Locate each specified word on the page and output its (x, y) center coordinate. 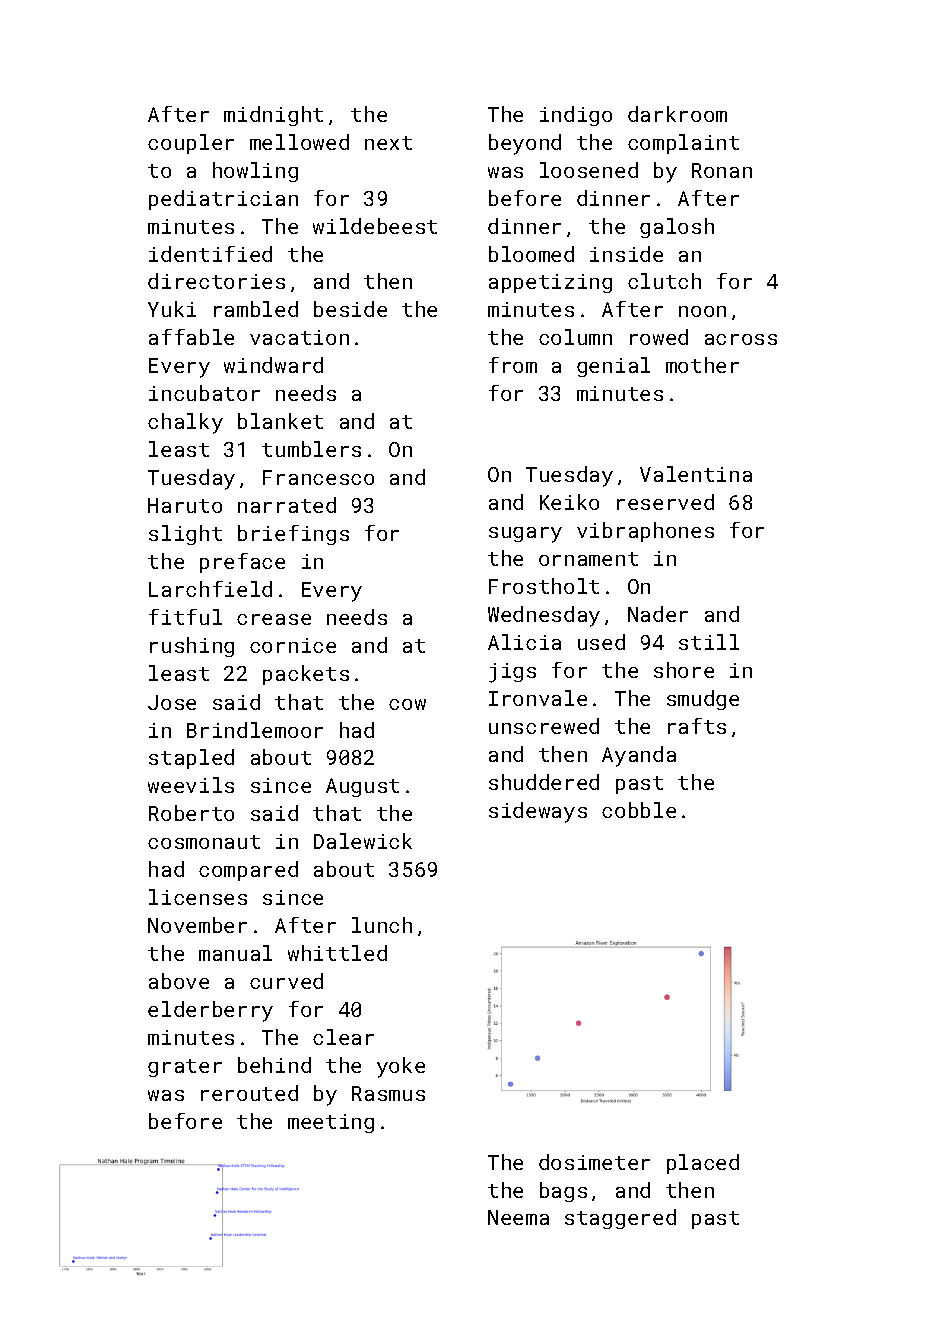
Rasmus (388, 1093)
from (513, 365)
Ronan (722, 170)
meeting (331, 1123)
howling (255, 172)
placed (703, 1164)
